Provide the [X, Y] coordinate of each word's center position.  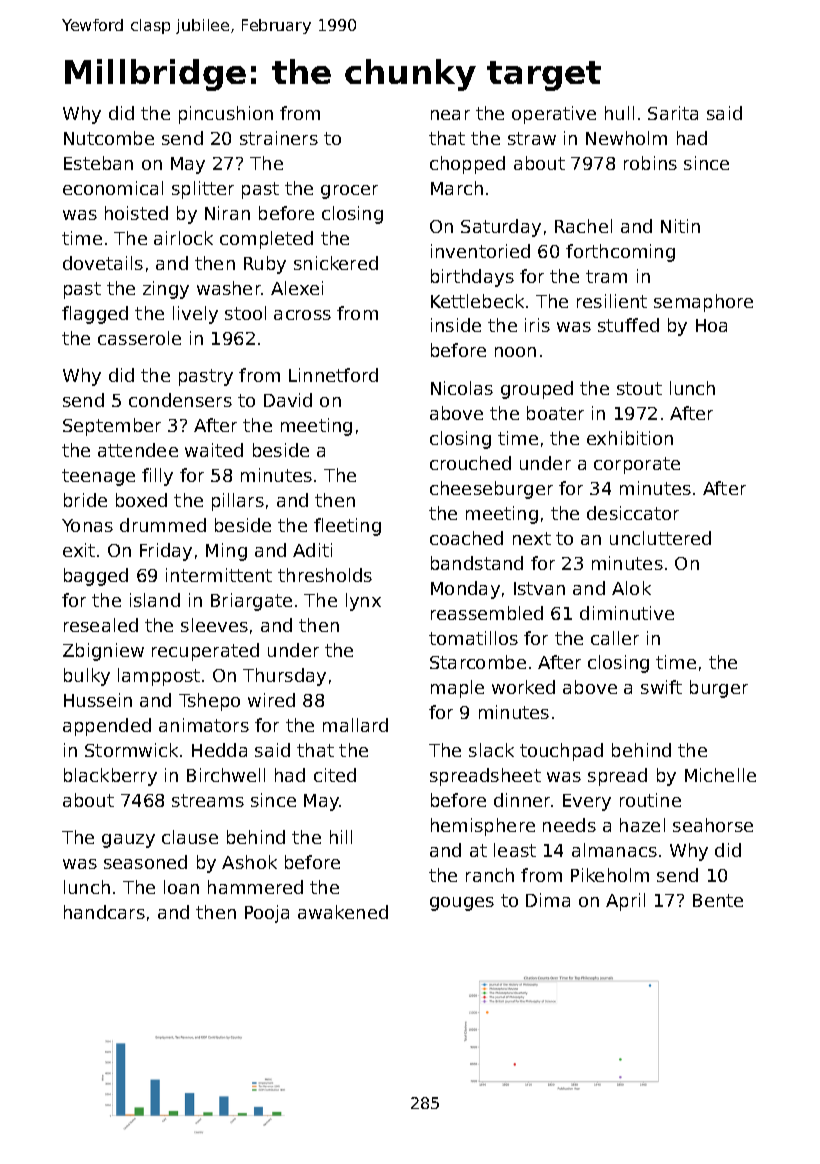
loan [181, 887]
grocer [349, 192]
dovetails [103, 263]
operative [554, 115]
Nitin [680, 226]
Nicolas [462, 388]
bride [85, 500]
